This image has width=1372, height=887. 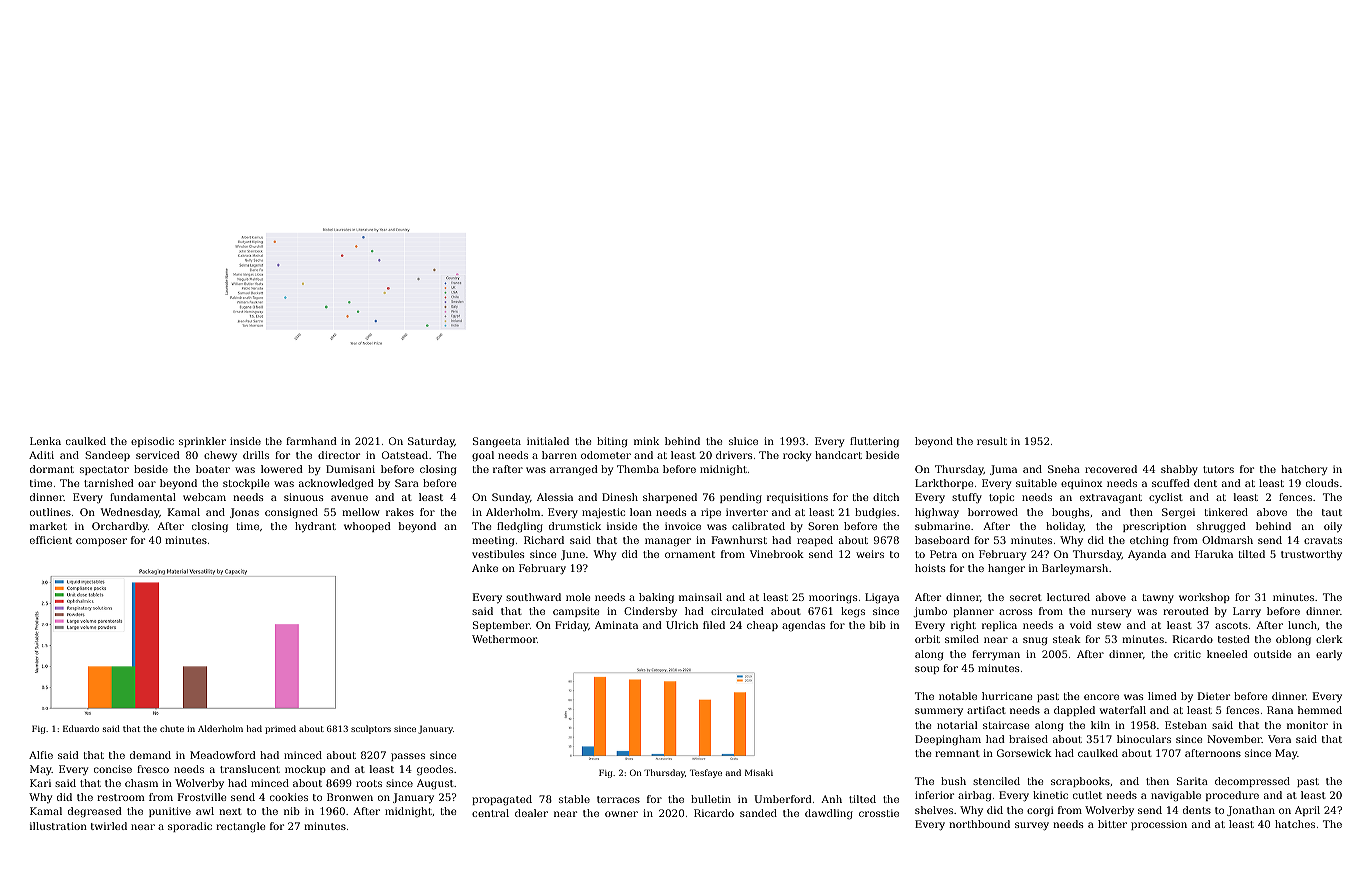 I want to click on owner, so click(x=621, y=814).
